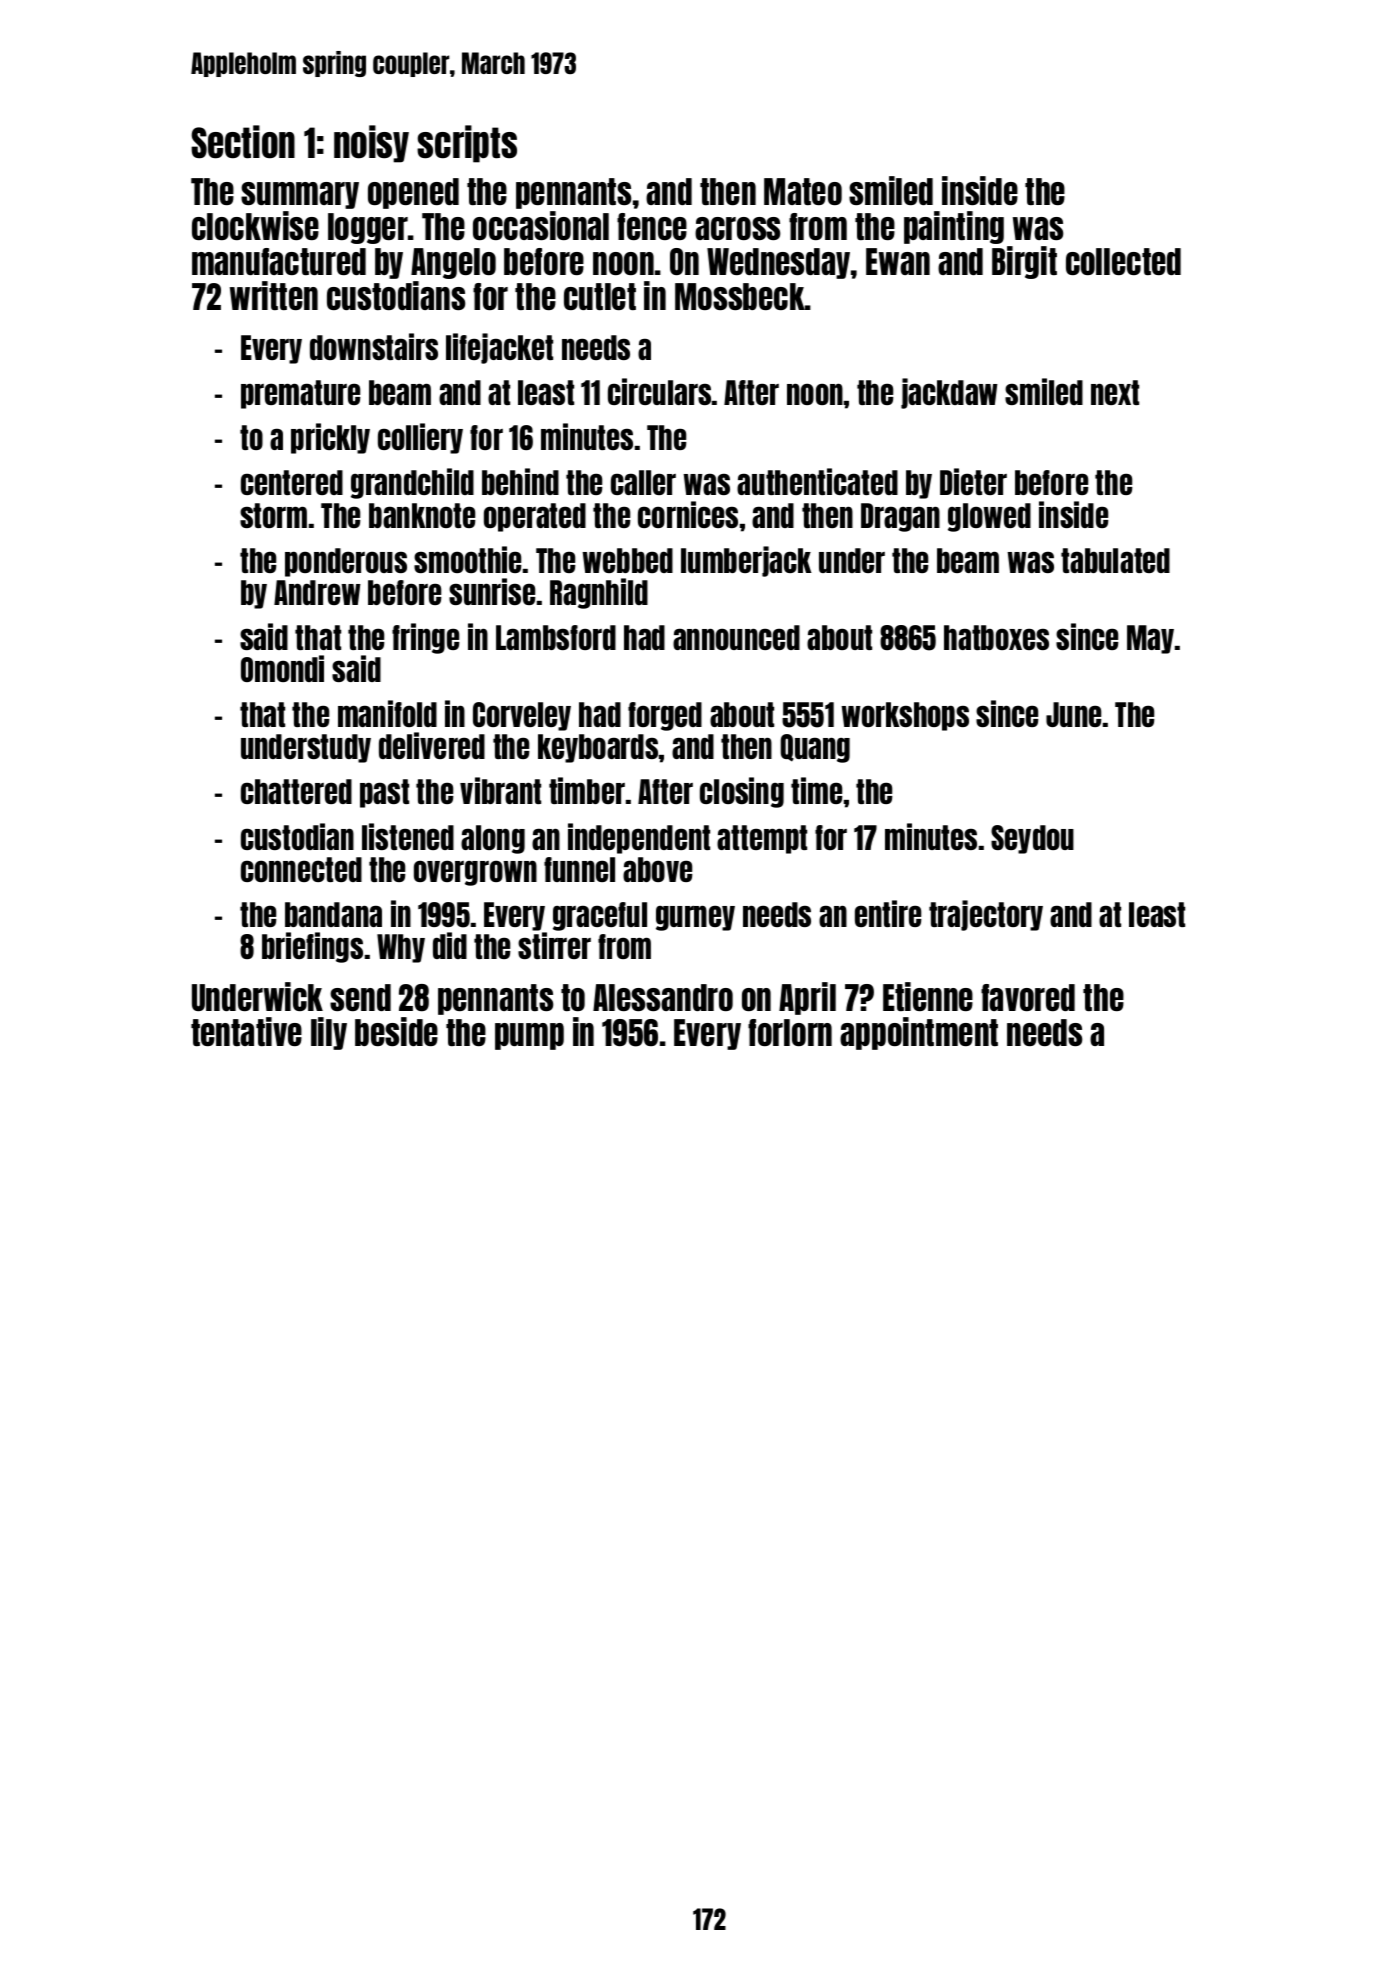 This screenshot has width=1386, height=1969. What do you see at coordinates (301, 869) in the screenshot?
I see `connected` at bounding box center [301, 869].
